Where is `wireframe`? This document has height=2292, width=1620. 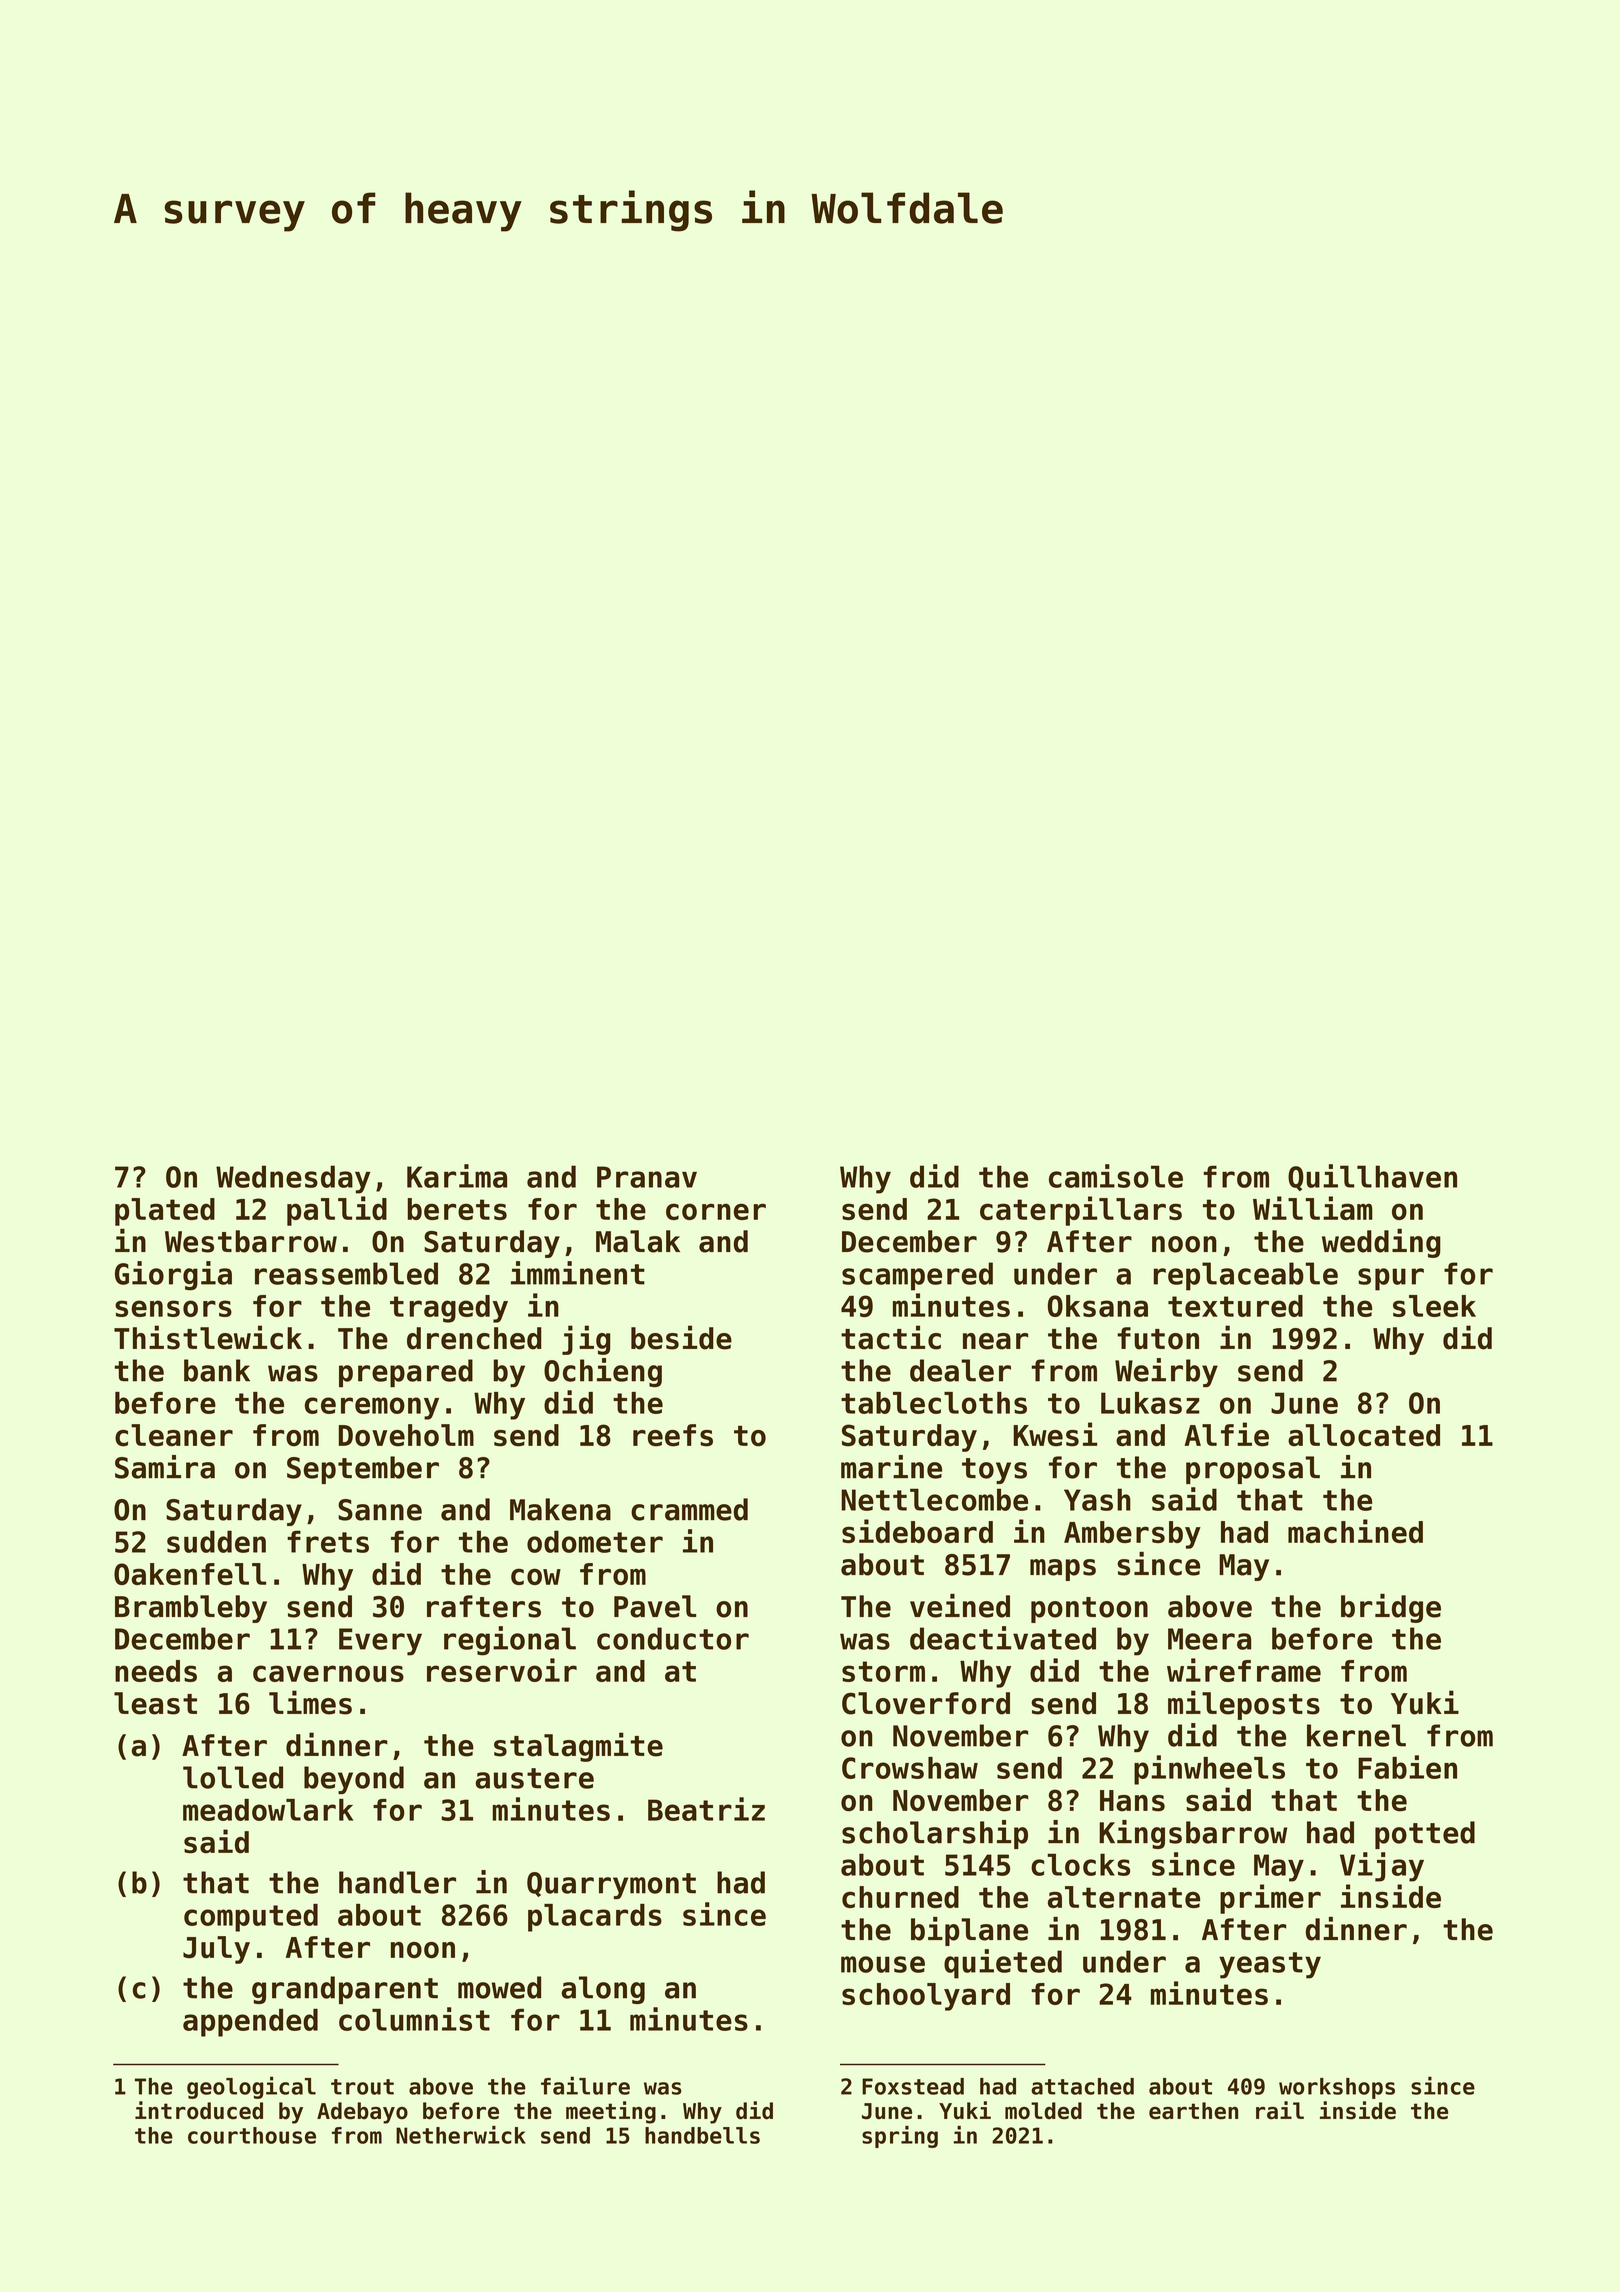
wireframe is located at coordinates (1244, 1670).
